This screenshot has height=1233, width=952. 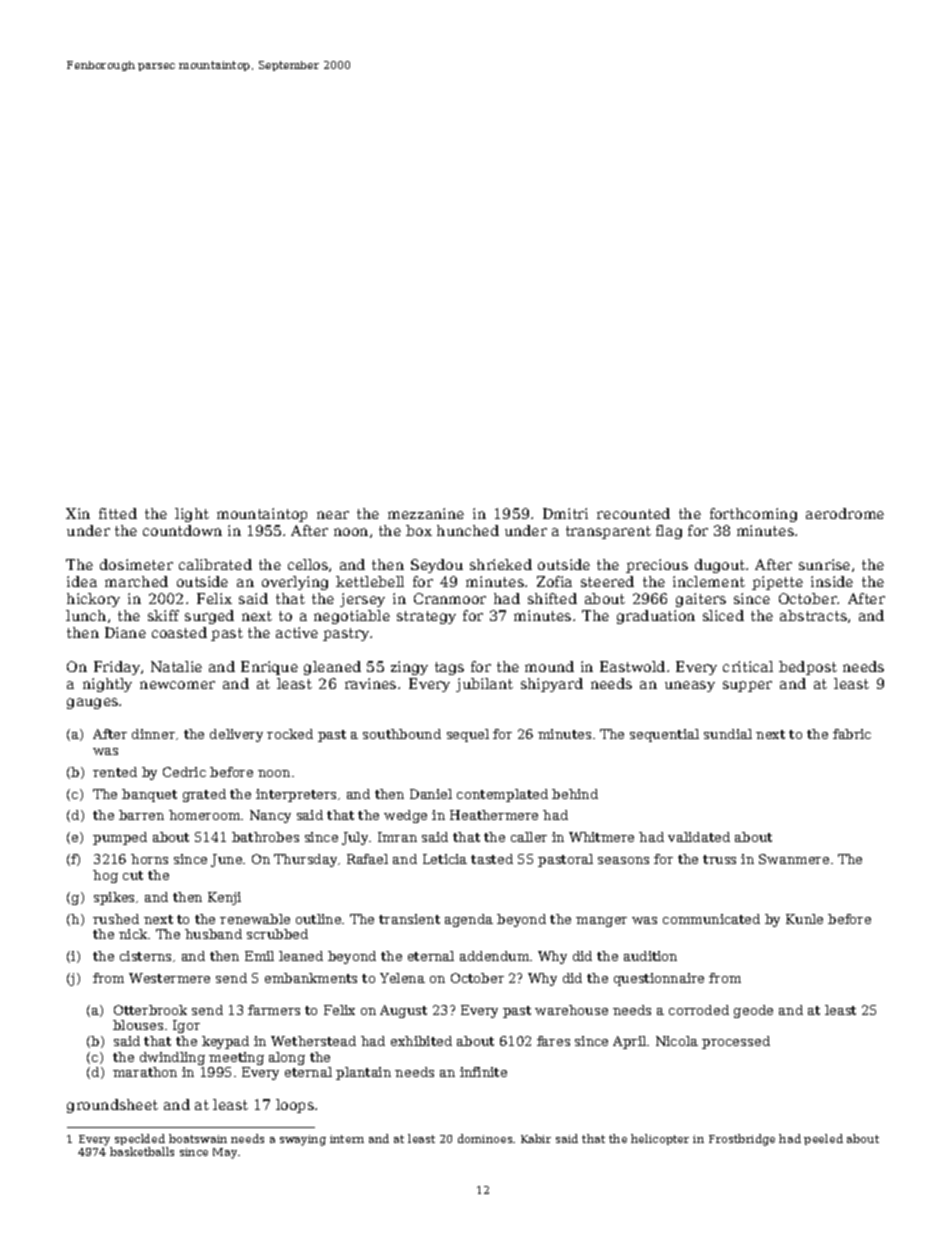 What do you see at coordinates (623, 860) in the screenshot?
I see `seasons` at bounding box center [623, 860].
